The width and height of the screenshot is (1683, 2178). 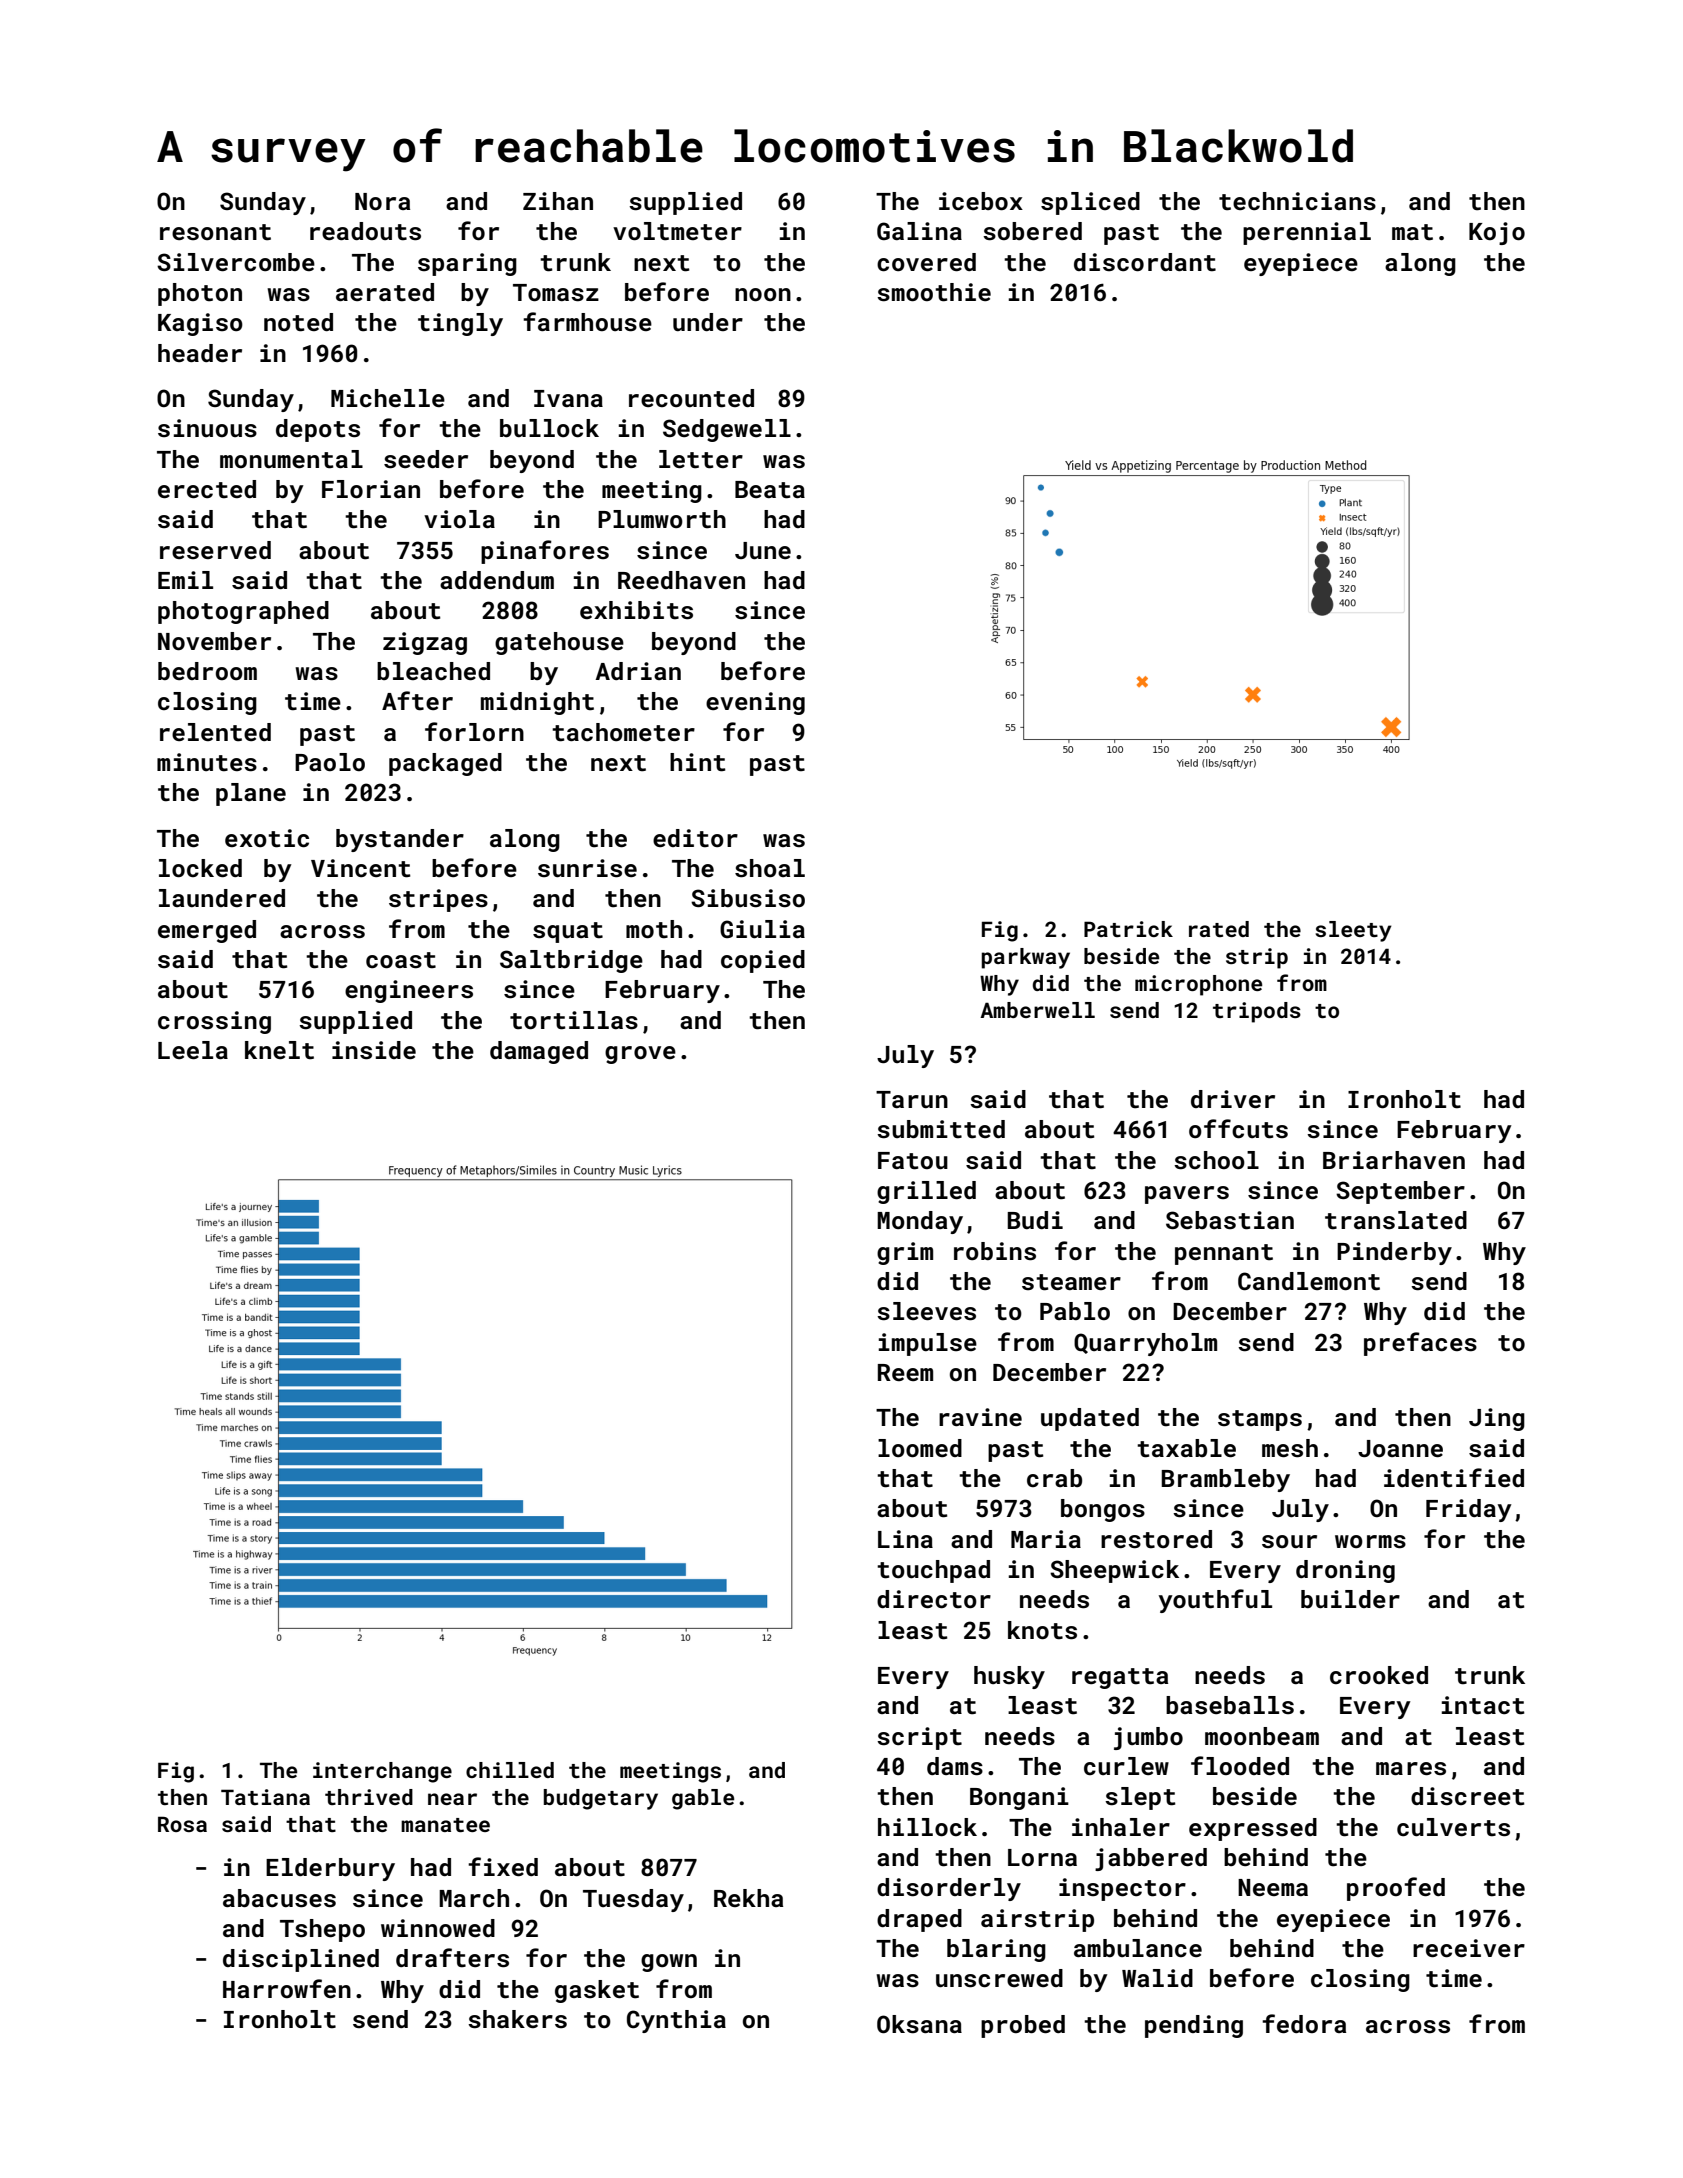 What do you see at coordinates (1297, 201) in the screenshot?
I see `technicians` at bounding box center [1297, 201].
